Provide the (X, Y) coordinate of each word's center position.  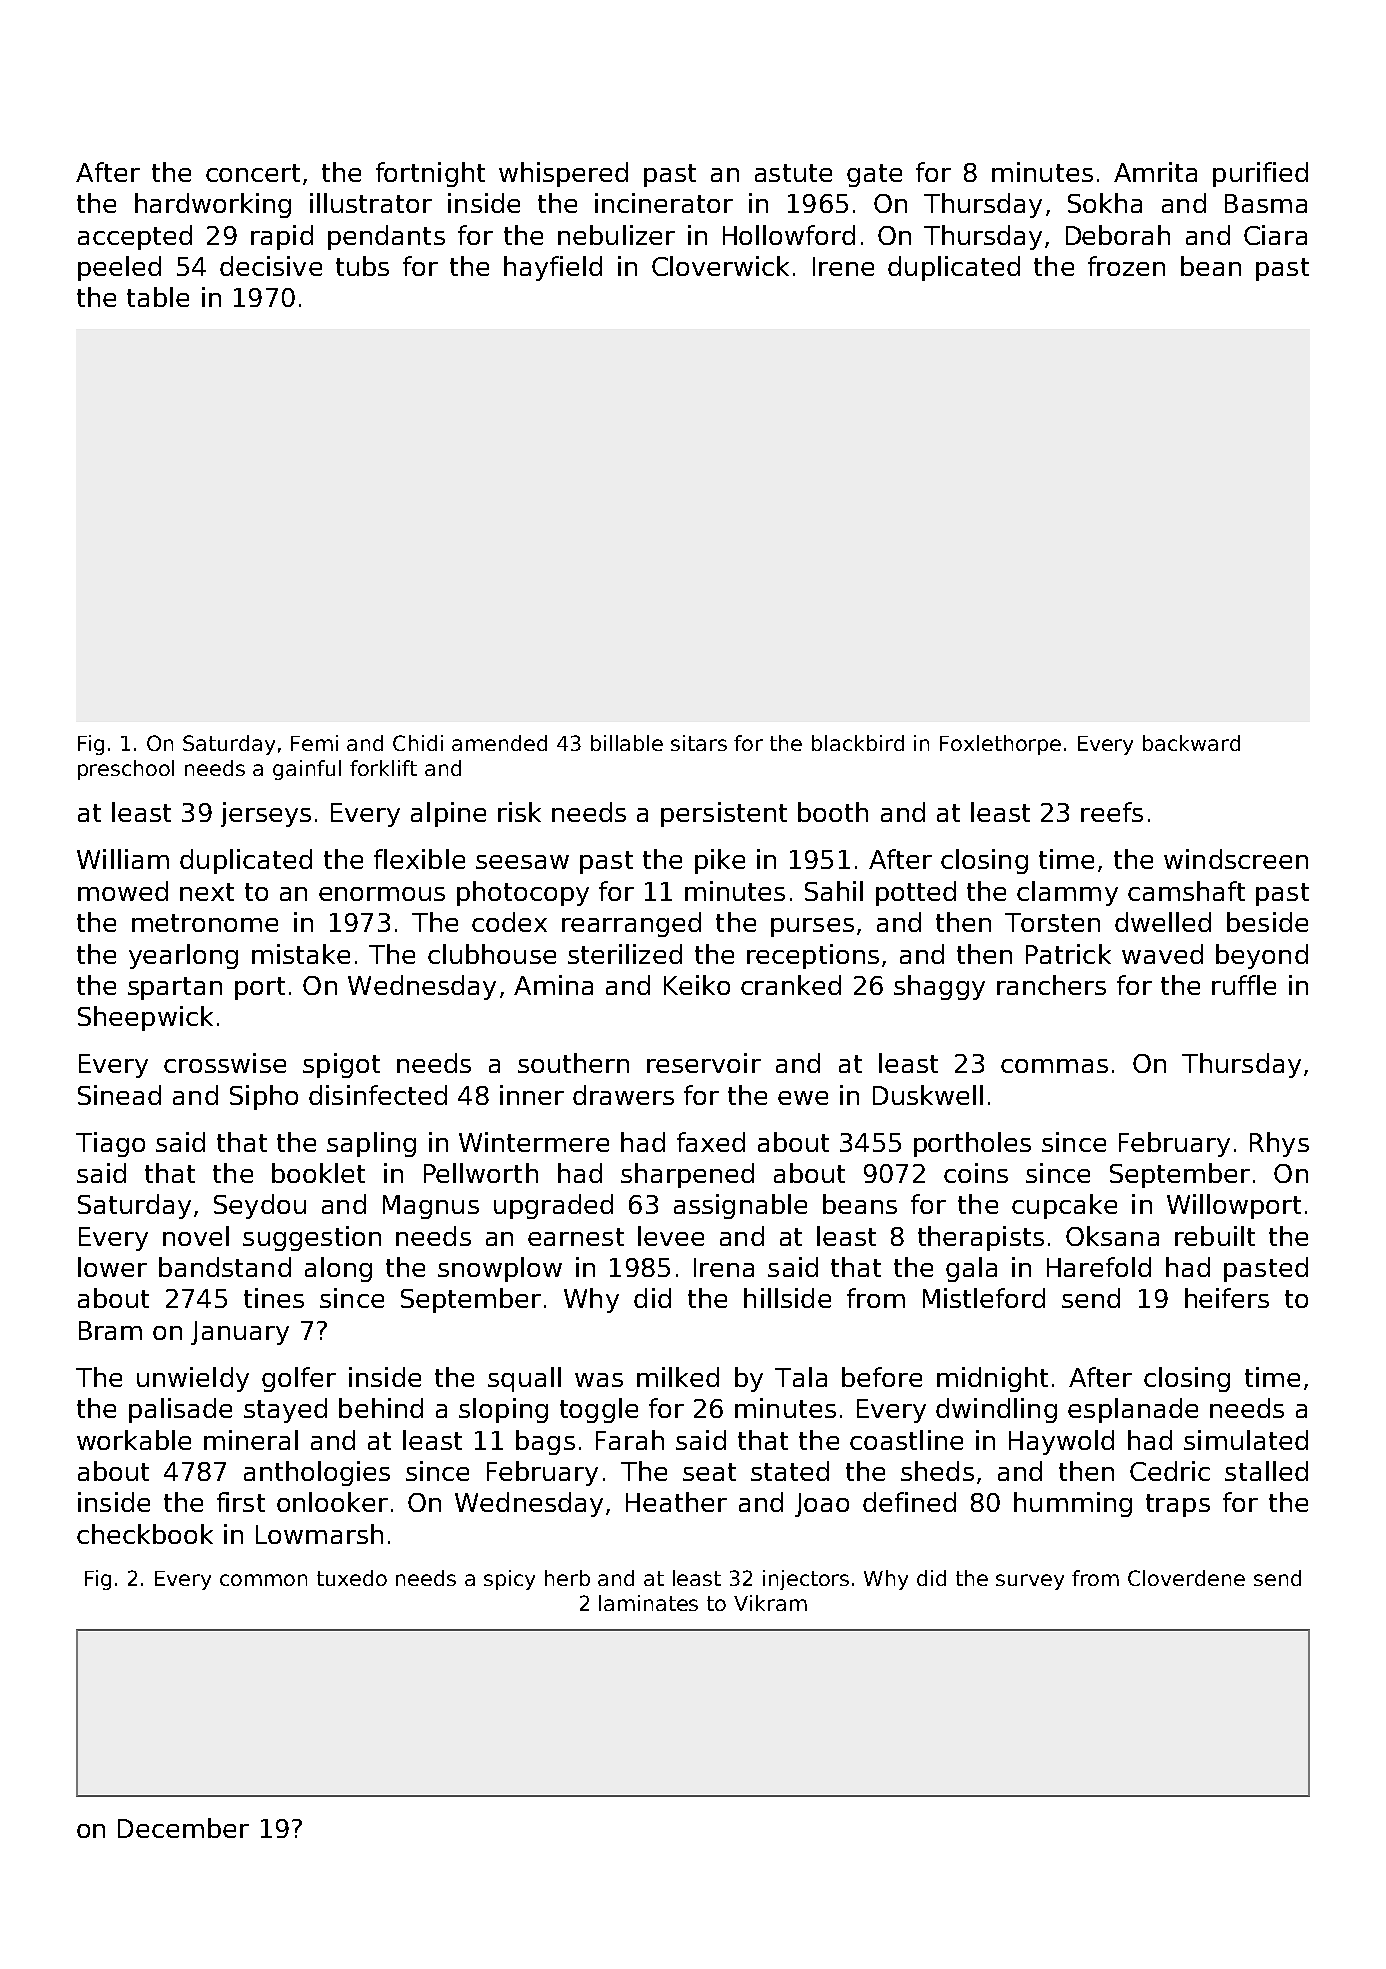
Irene (843, 266)
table (158, 297)
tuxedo (352, 1578)
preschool (126, 770)
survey (1030, 1582)
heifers (1227, 1298)
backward (1191, 743)
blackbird (858, 743)
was (599, 1380)
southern (573, 1063)
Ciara (1275, 235)
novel (196, 1236)
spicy (509, 1580)
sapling (371, 1144)
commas (1054, 1066)
